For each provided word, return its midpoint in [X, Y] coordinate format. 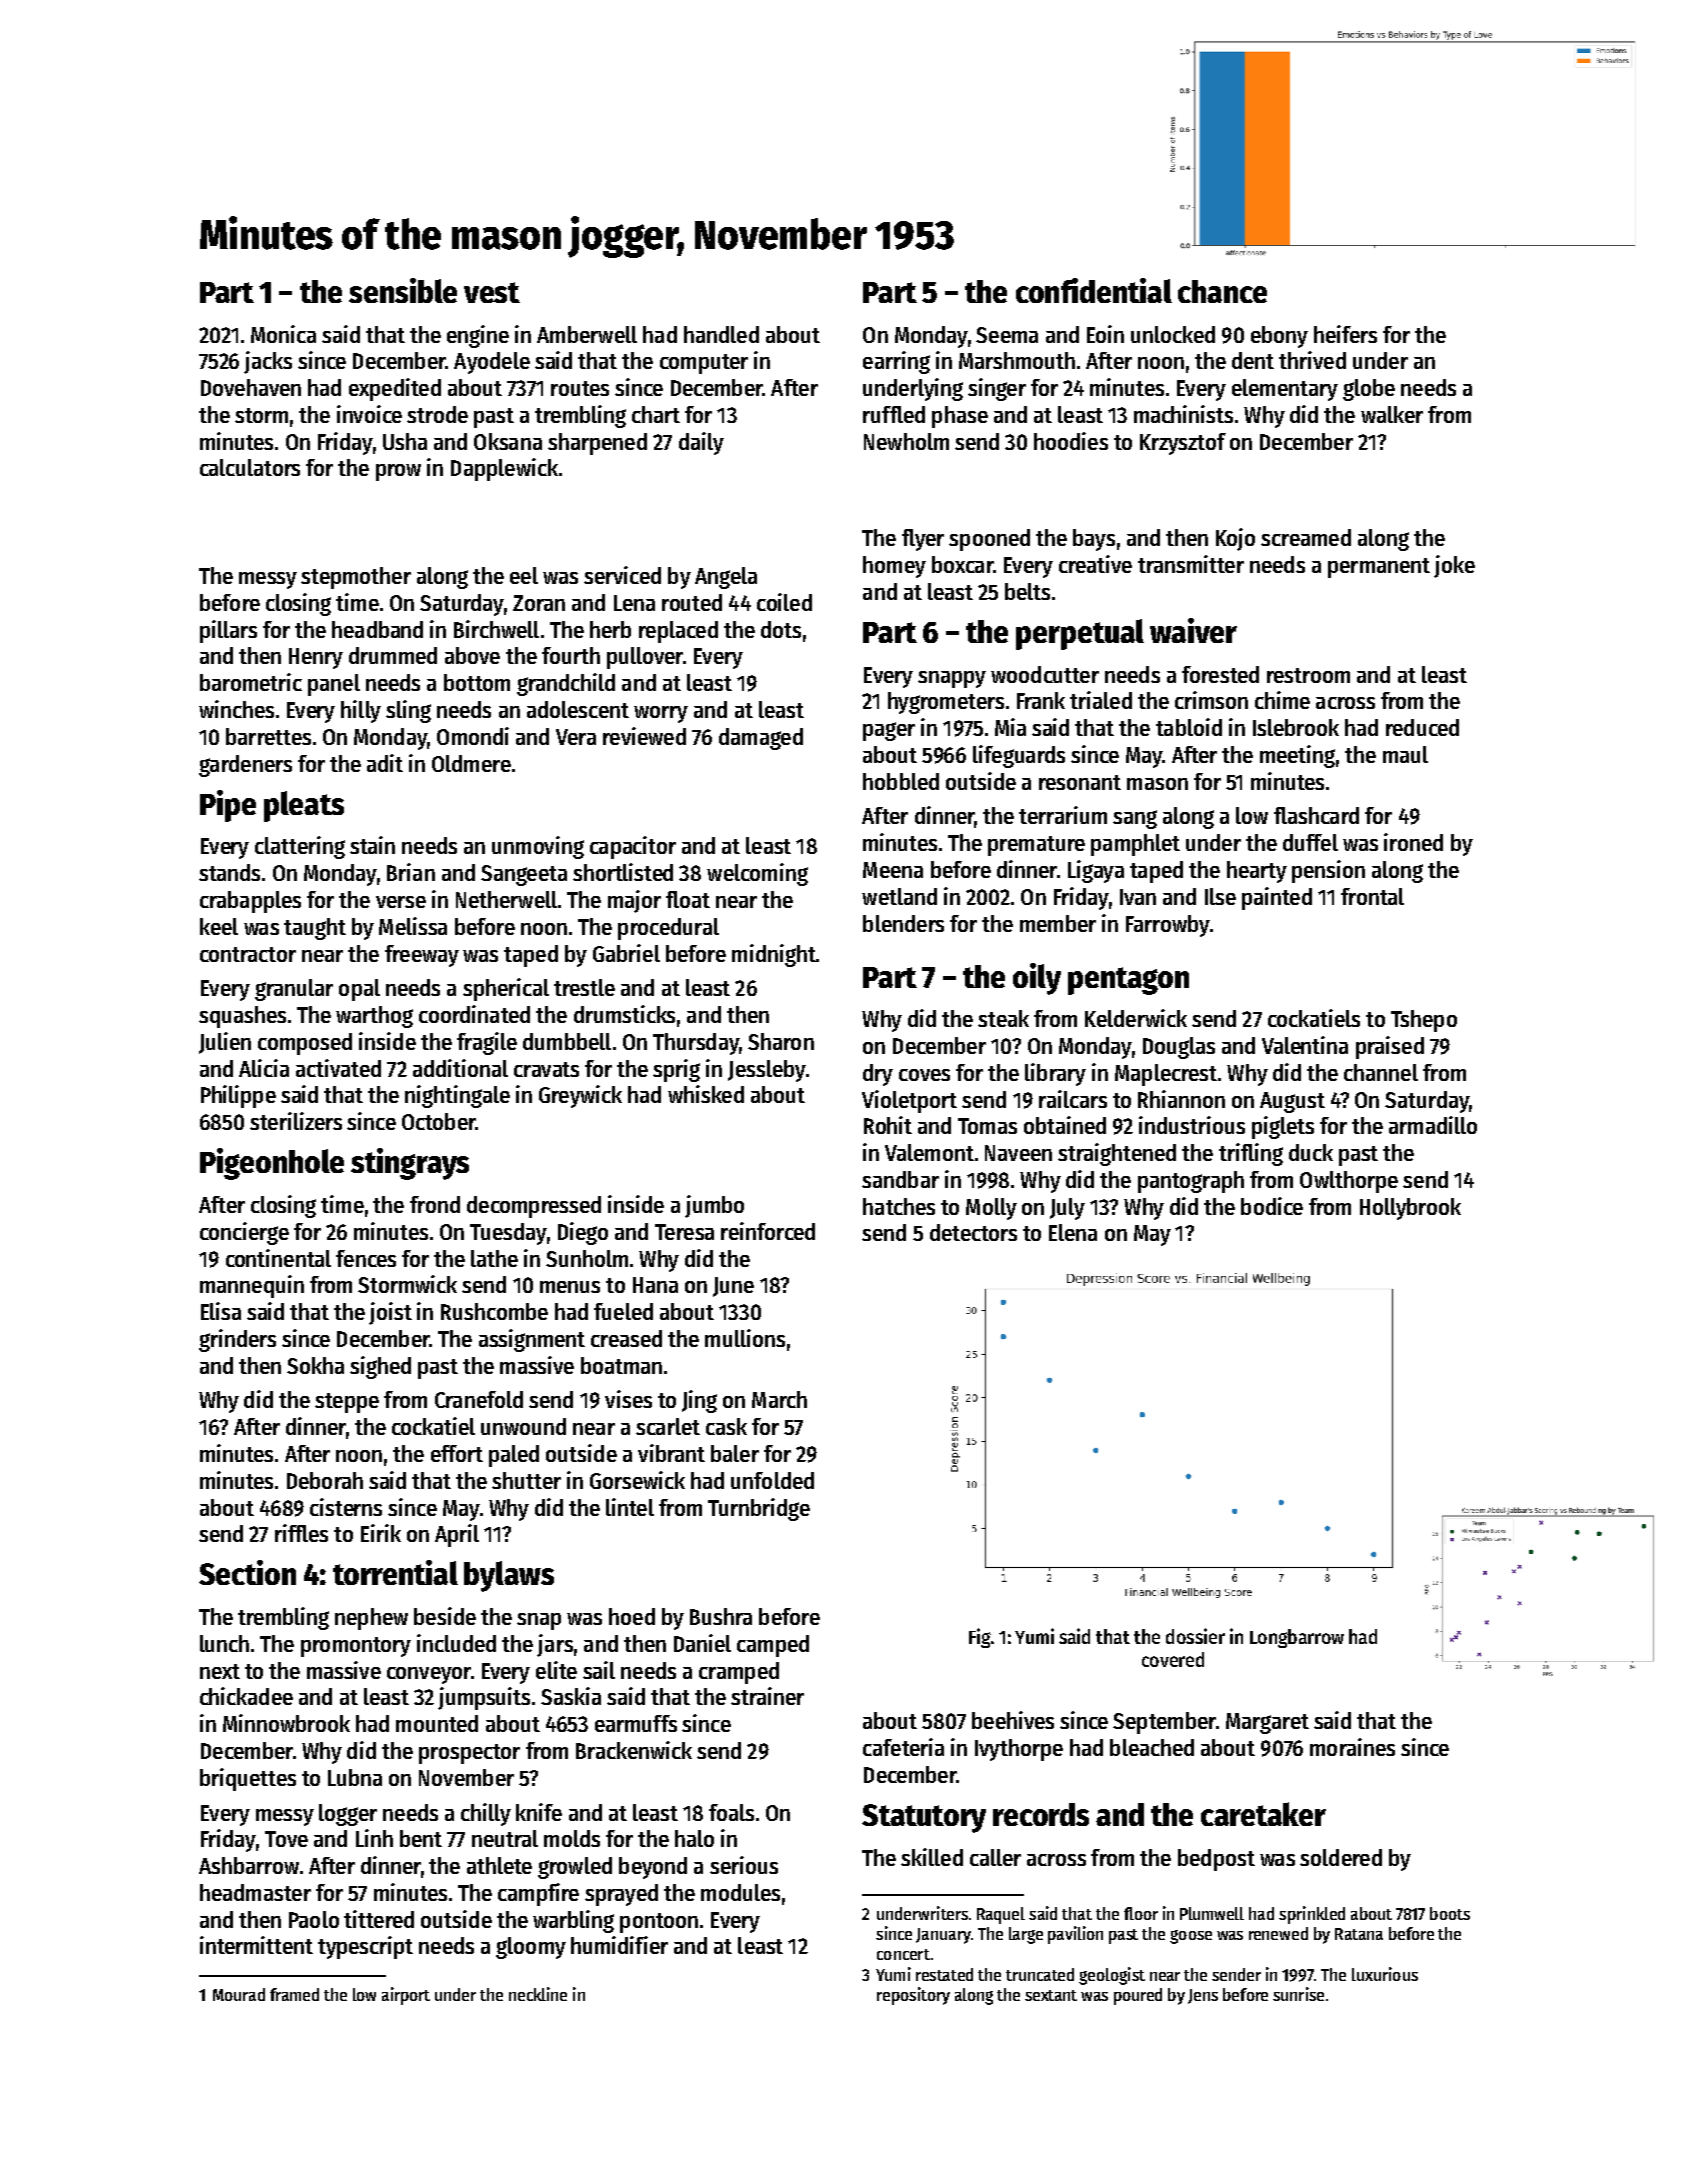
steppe [347, 1403]
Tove [286, 1839]
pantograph [1191, 1182]
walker [1392, 414]
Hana [655, 1285]
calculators [250, 467]
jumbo [714, 1206]
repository [913, 1996]
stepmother [356, 578]
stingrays [410, 1164]
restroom [1308, 675]
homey [894, 567]
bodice [1272, 1206]
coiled [784, 602]
